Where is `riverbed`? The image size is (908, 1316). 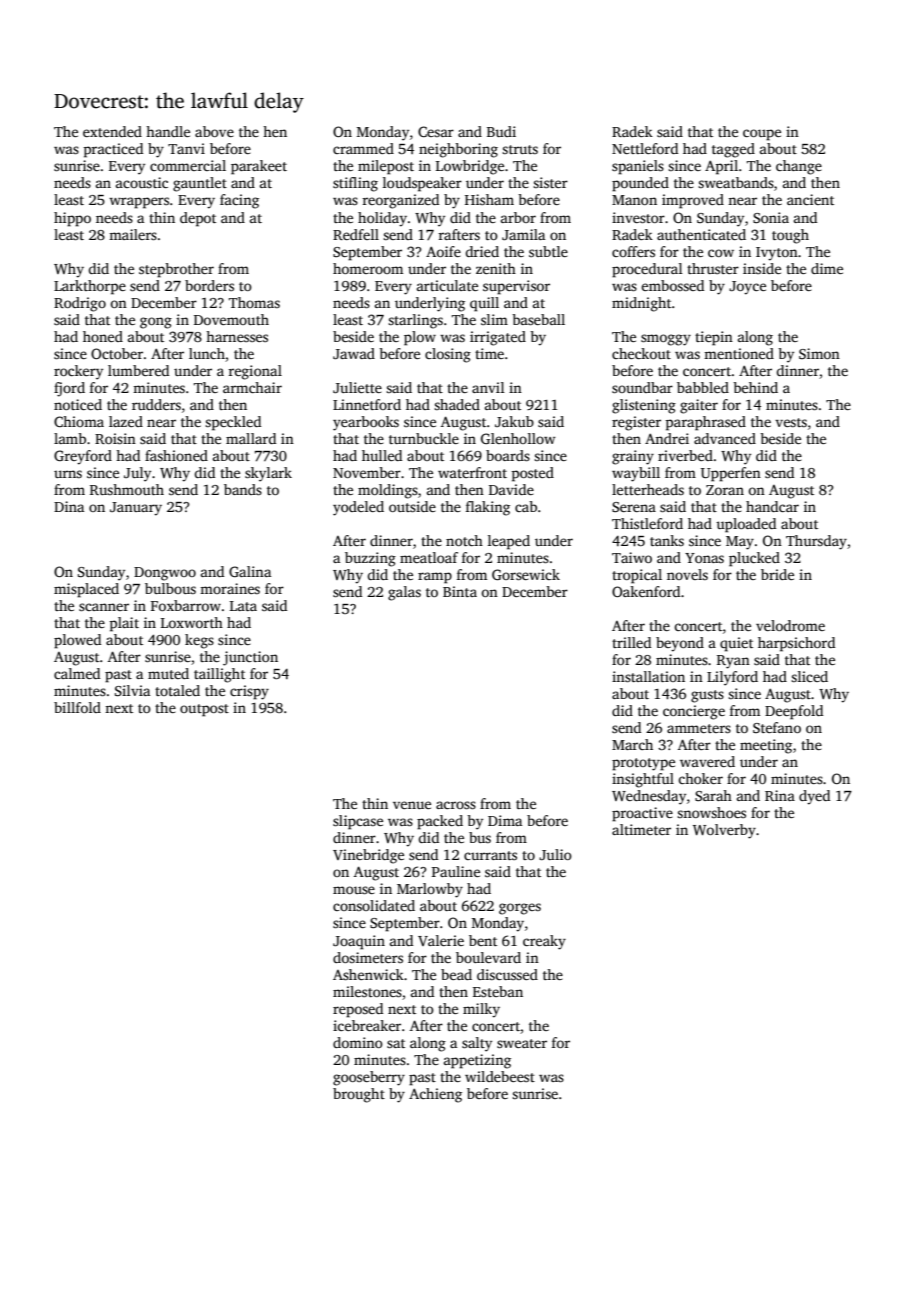 riverbed is located at coordinates (685, 455).
